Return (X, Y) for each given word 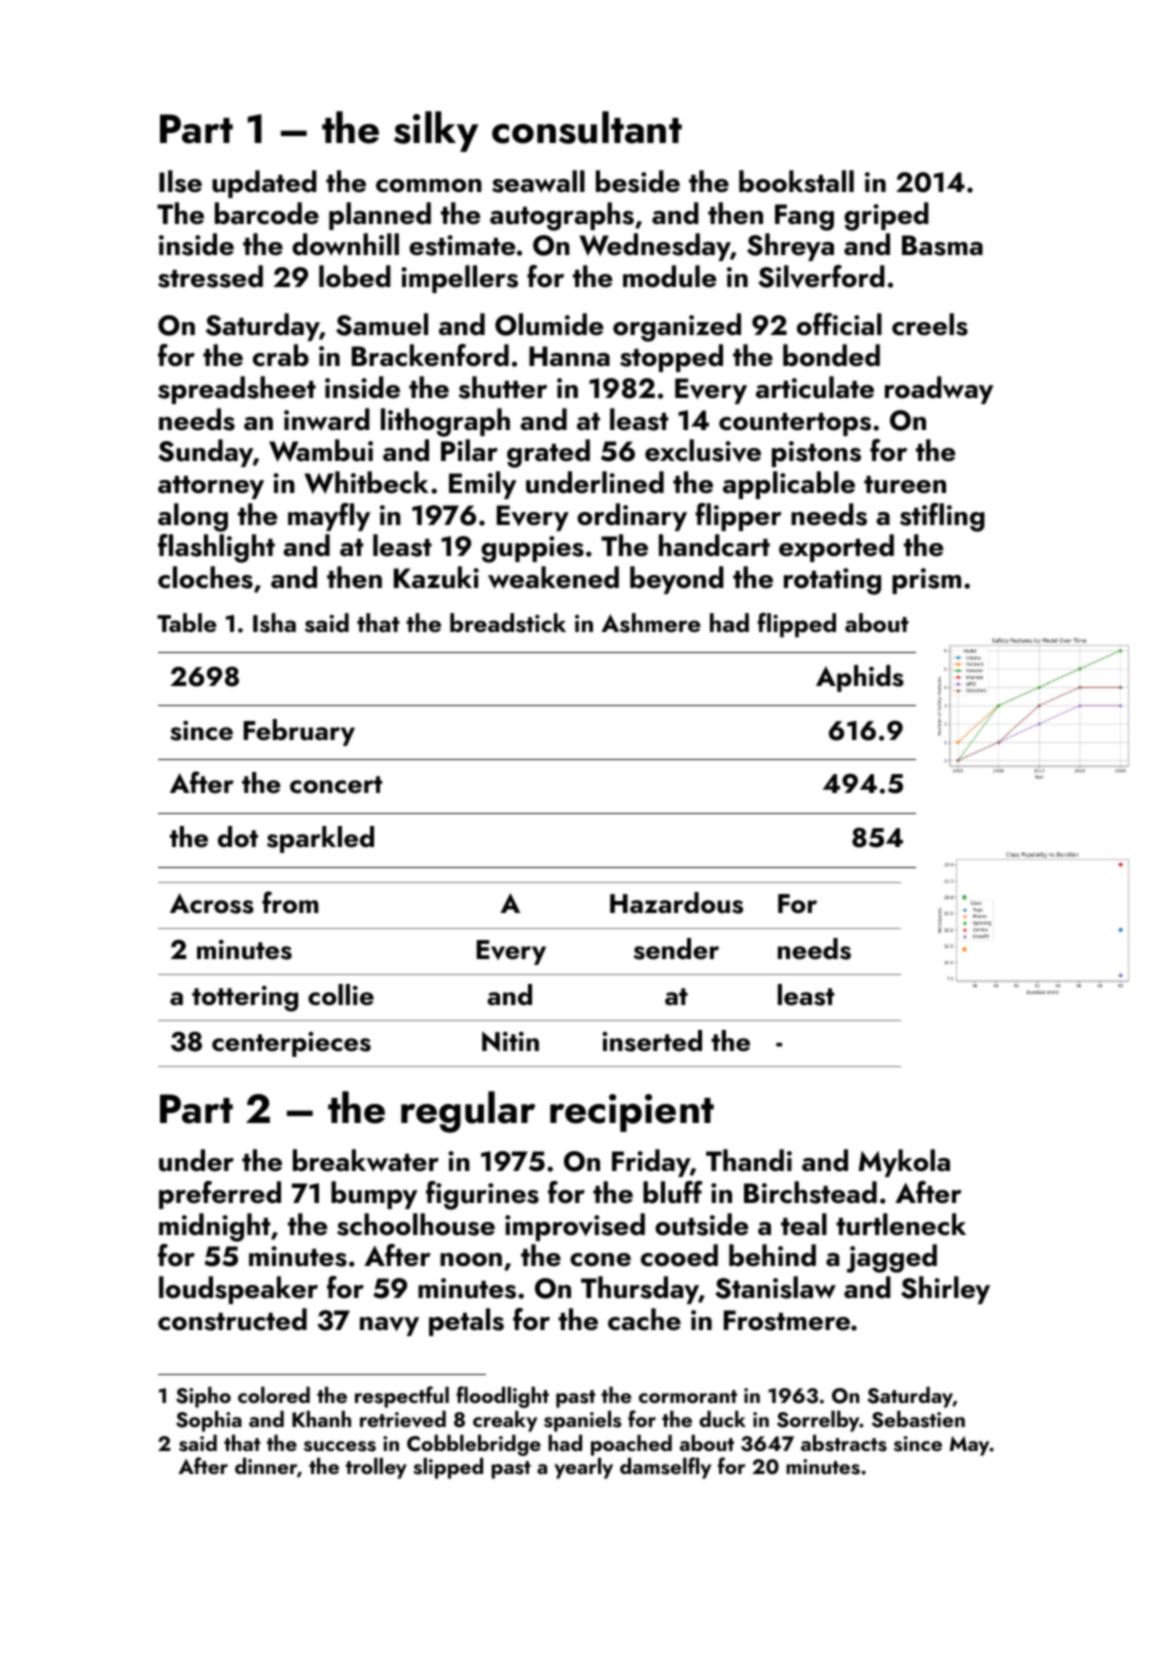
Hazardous (676, 903)
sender (676, 949)
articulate (815, 387)
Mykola (904, 1163)
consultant (587, 127)
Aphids (860, 678)
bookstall (796, 181)
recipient (632, 1113)
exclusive (703, 450)
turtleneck (901, 1224)
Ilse (180, 181)
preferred (220, 1195)
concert (336, 785)
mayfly (329, 517)
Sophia (209, 1421)
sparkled (320, 839)
